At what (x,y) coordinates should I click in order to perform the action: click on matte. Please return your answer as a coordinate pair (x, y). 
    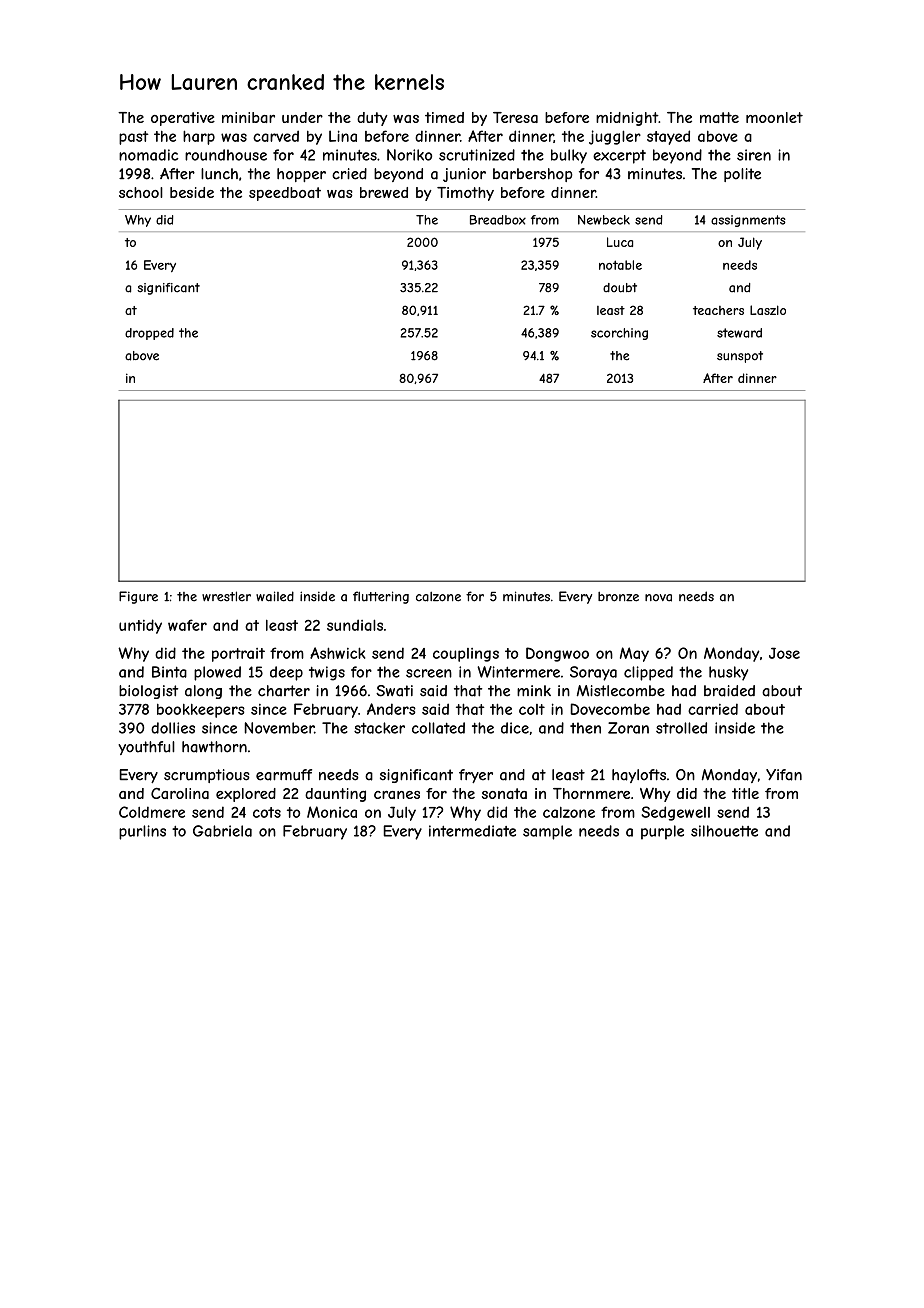
    Looking at the image, I should click on (719, 117).
